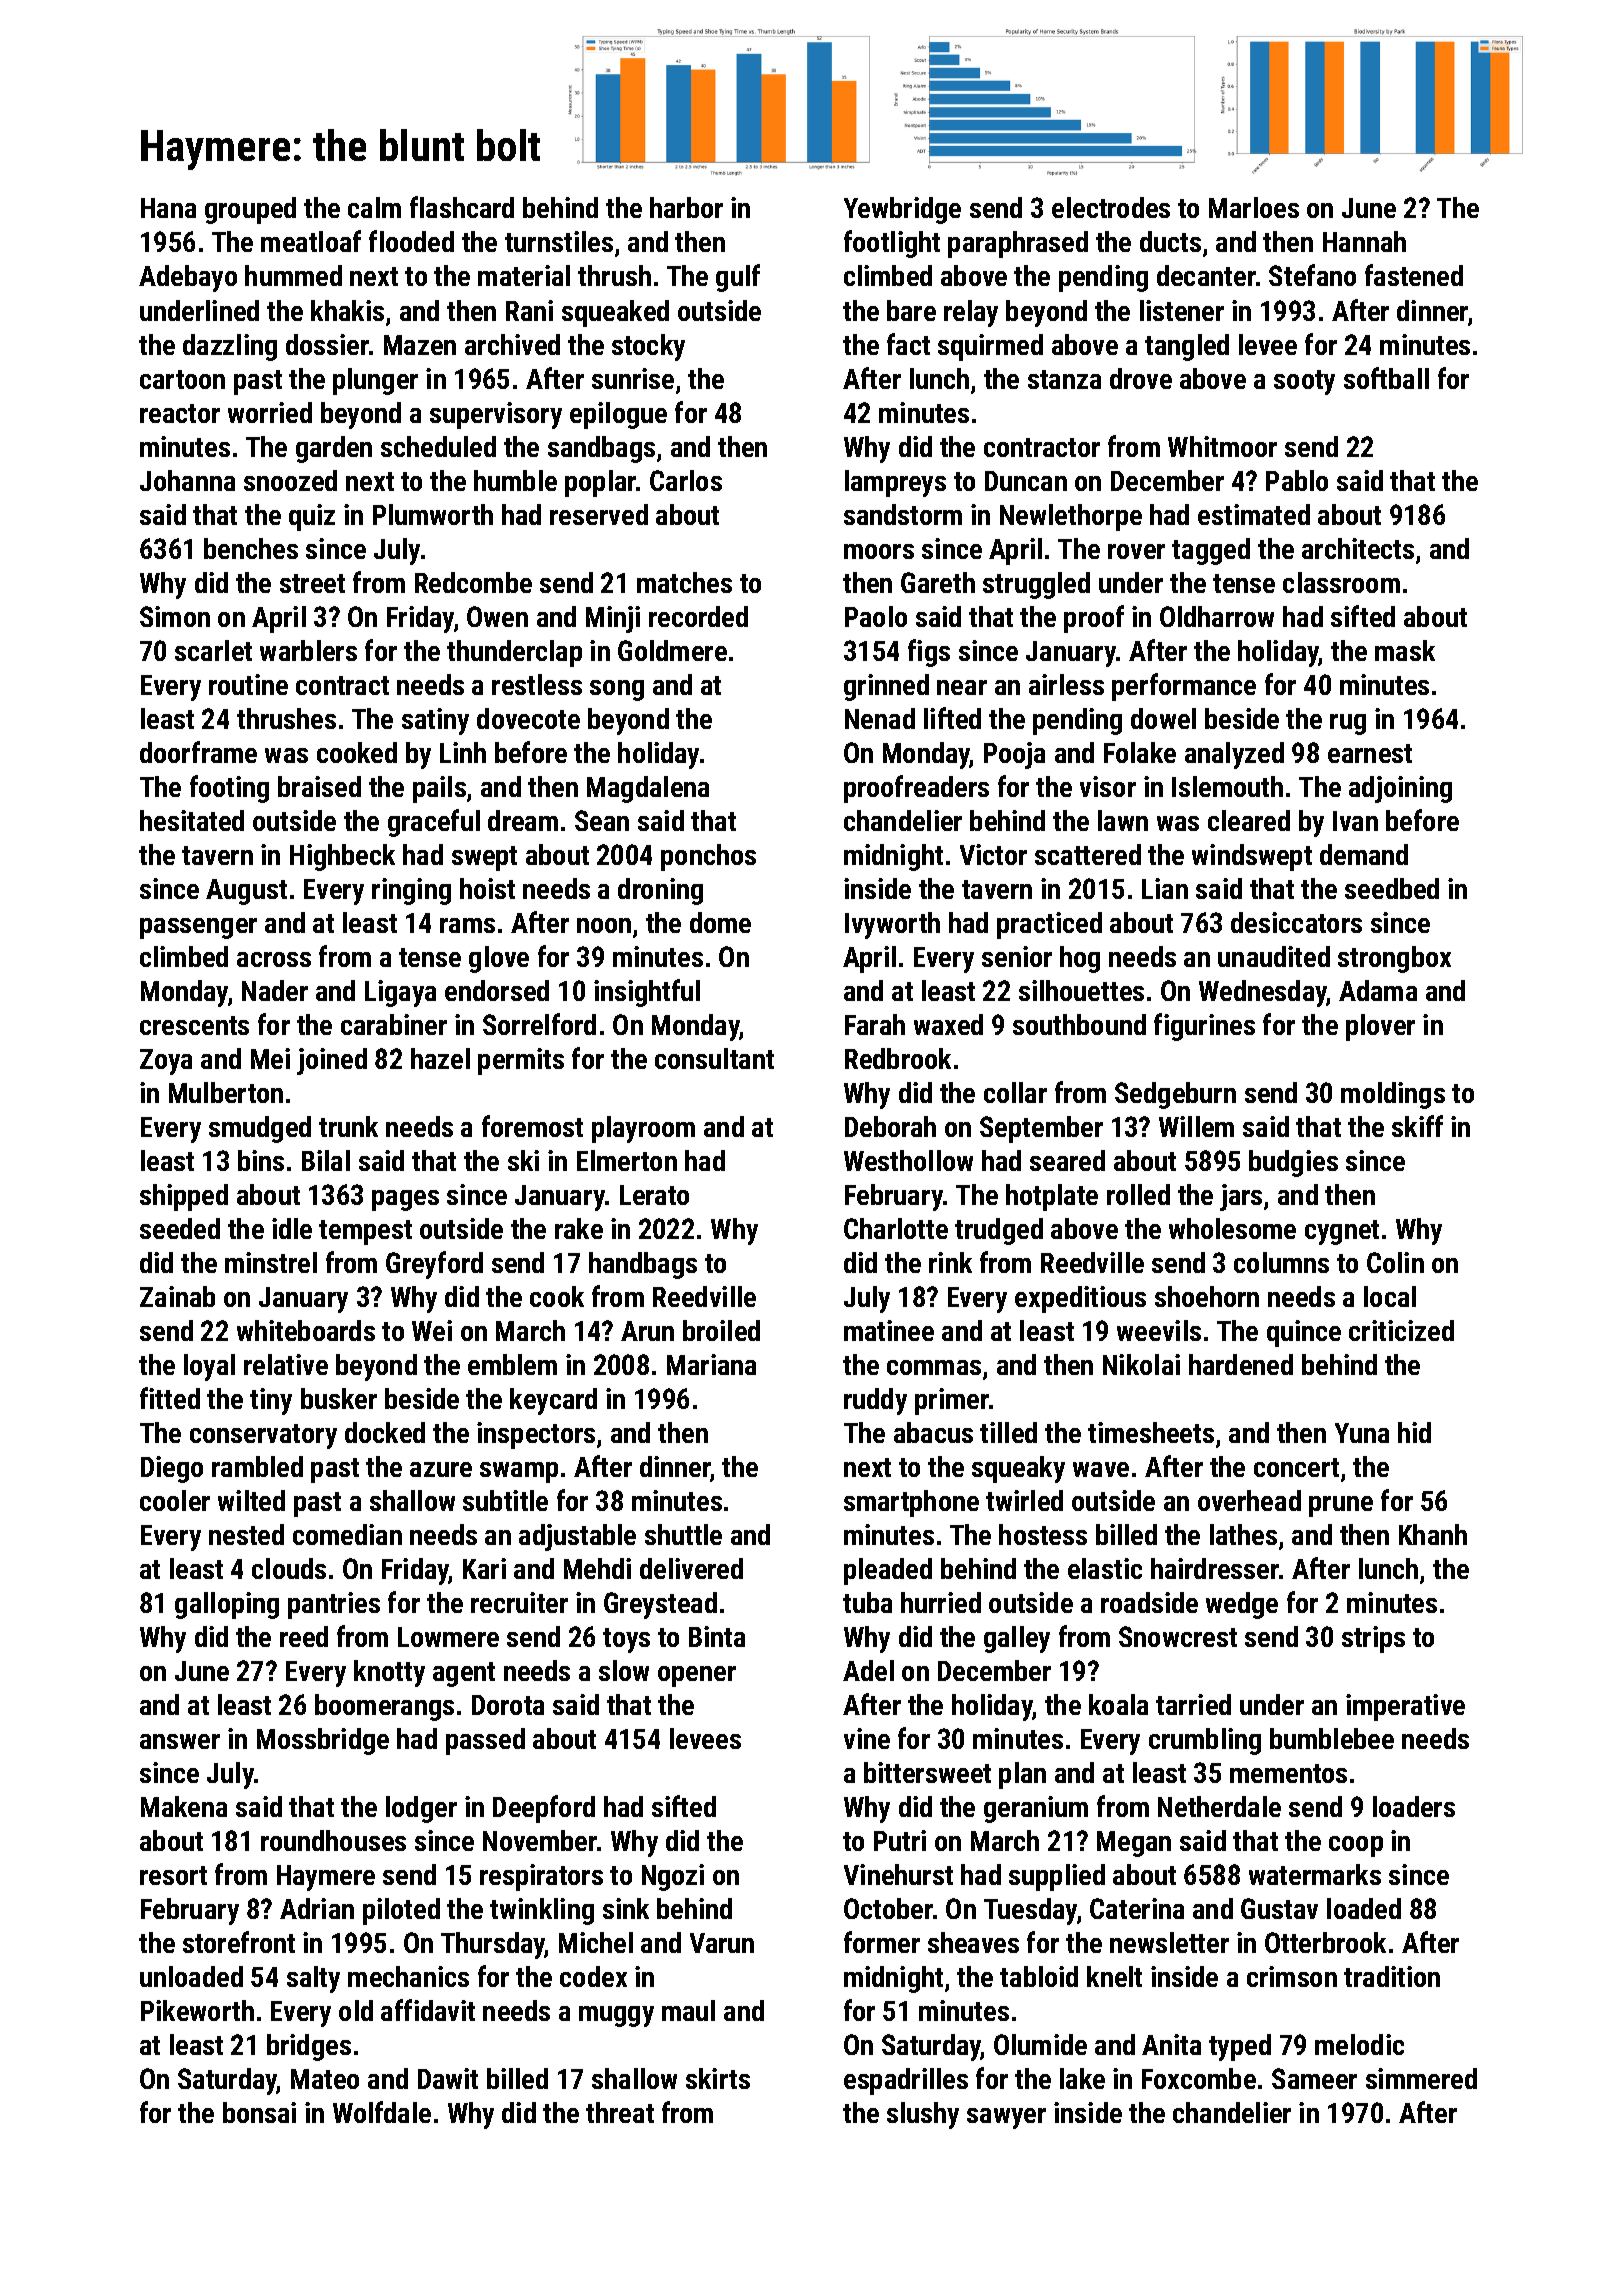  I want to click on Dawit, so click(448, 2078).
